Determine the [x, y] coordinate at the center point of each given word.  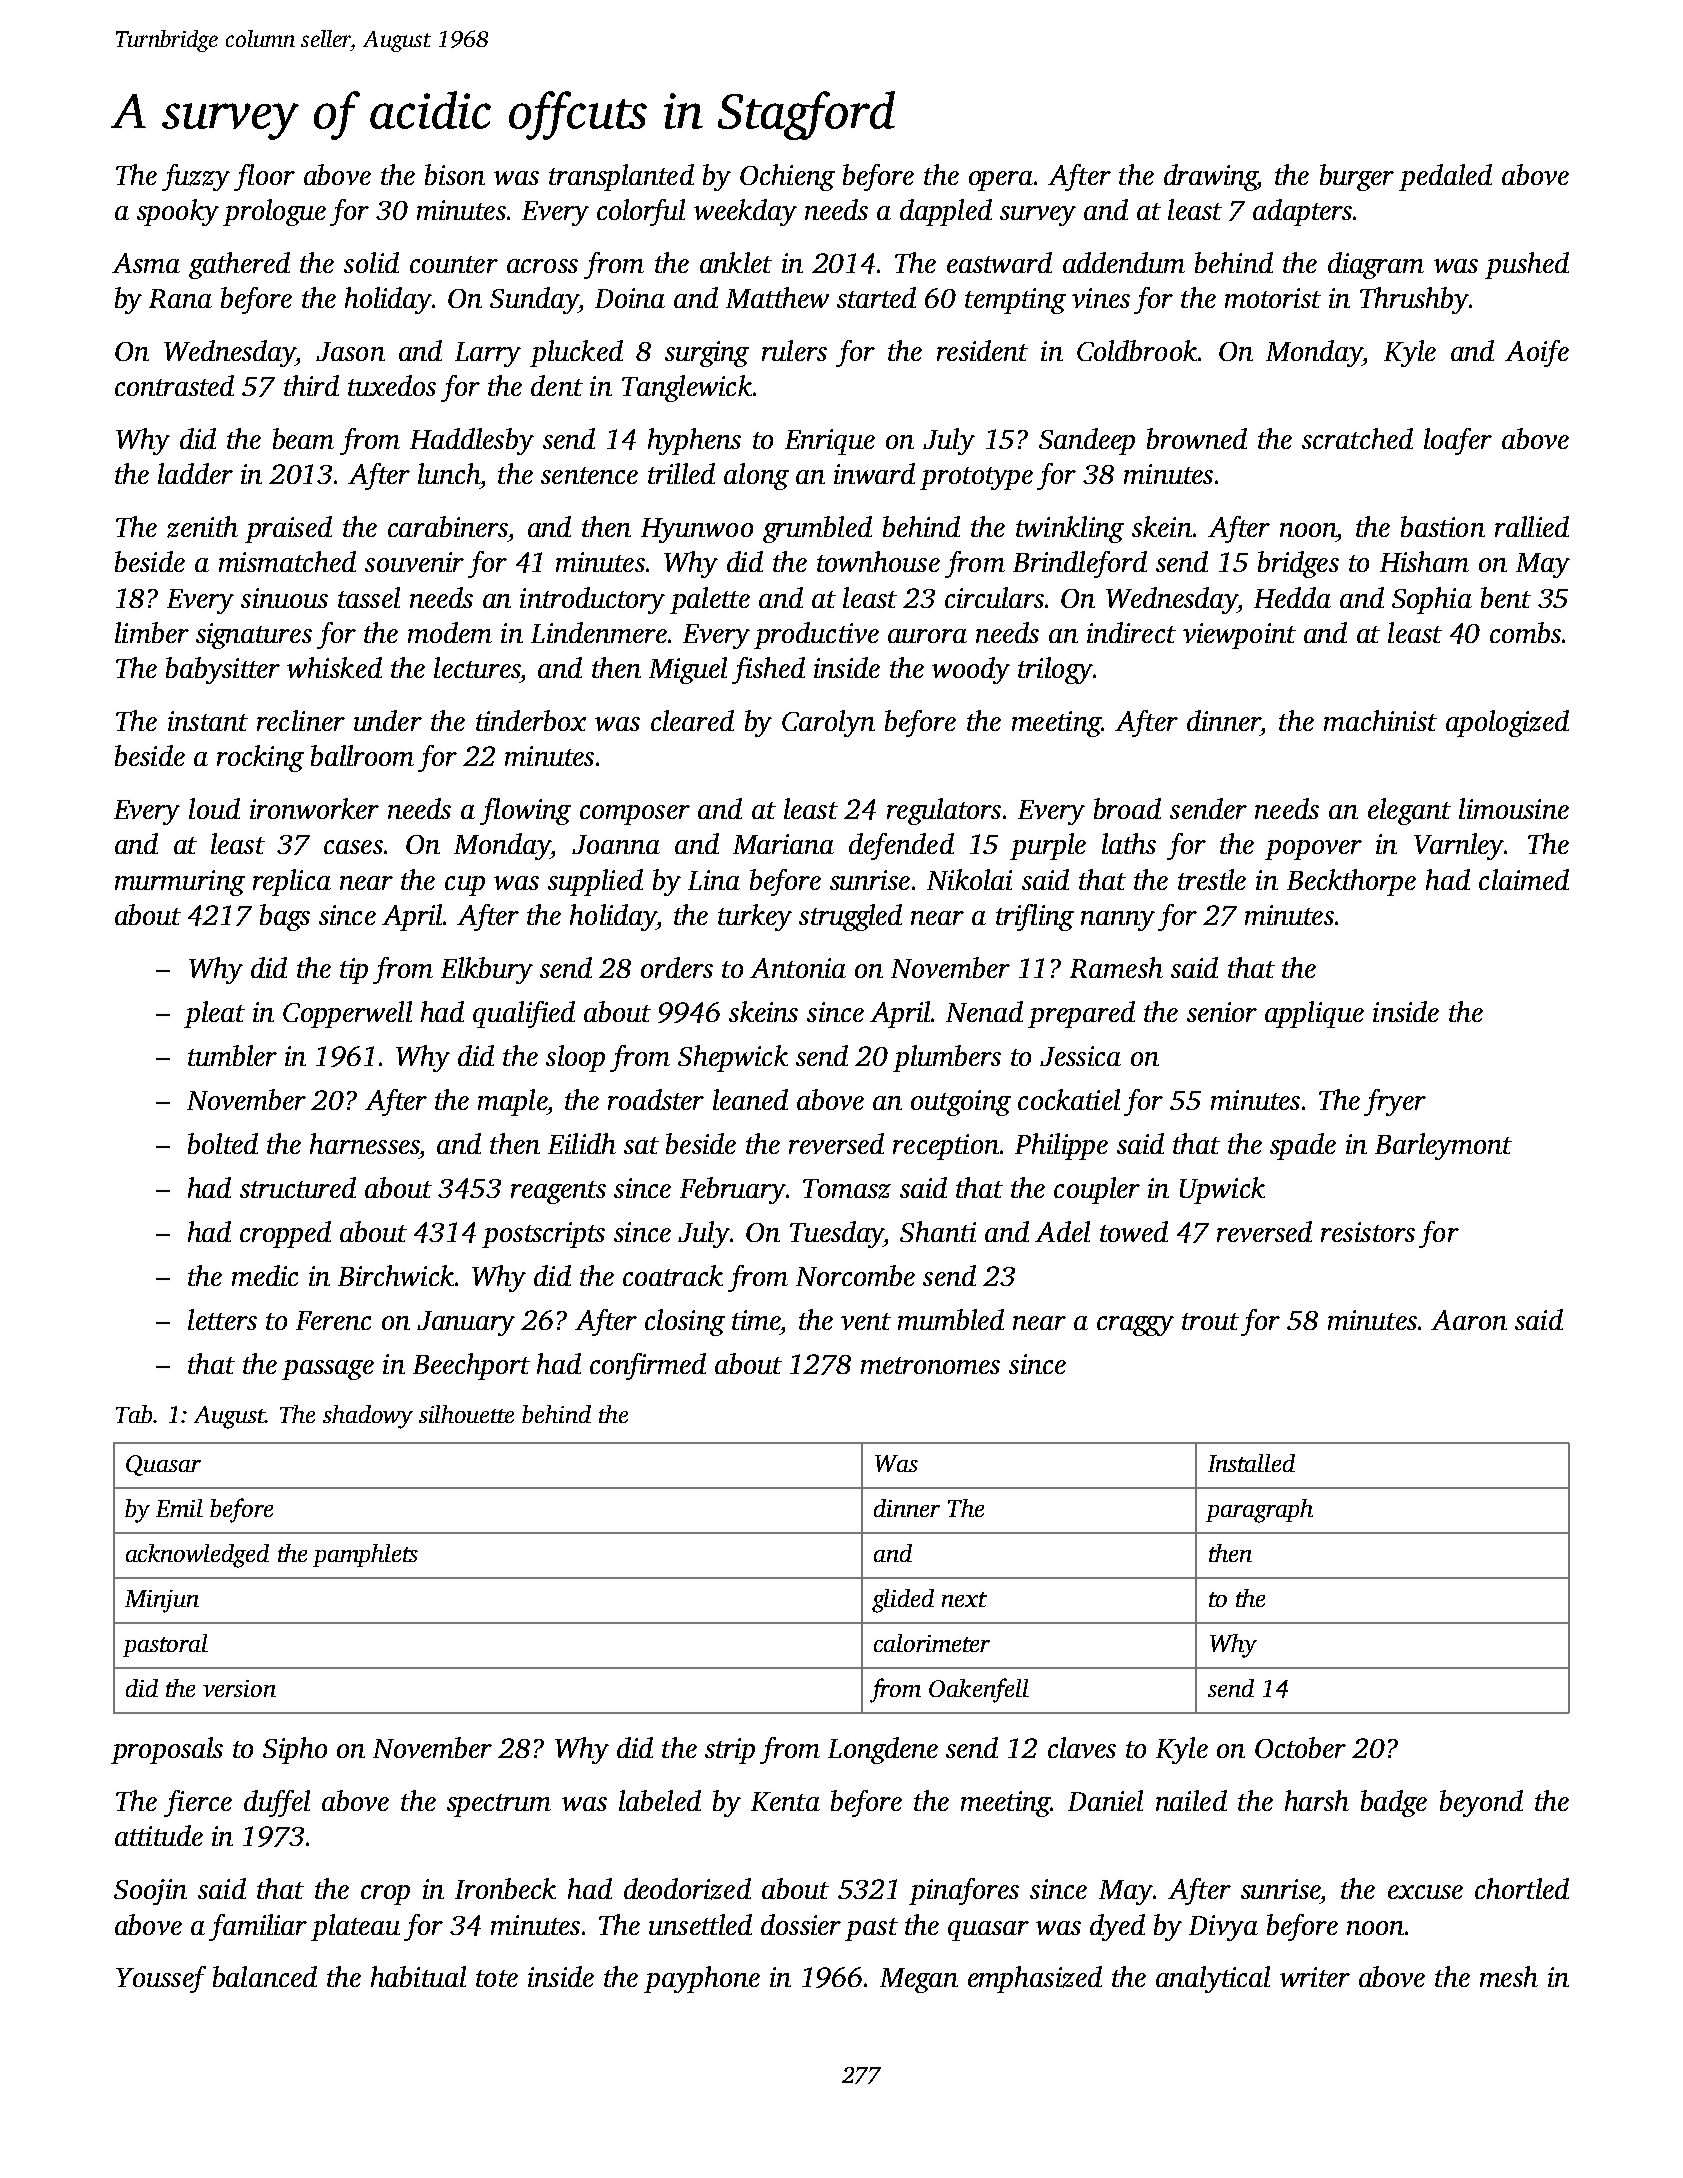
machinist [1380, 720]
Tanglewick [687, 388]
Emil [179, 1508]
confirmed [648, 1366]
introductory [592, 600]
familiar [258, 1927]
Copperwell [347, 1014]
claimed [1524, 879]
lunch [449, 473]
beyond [1481, 1803]
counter [454, 264]
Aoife [1537, 353]
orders [677, 967]
